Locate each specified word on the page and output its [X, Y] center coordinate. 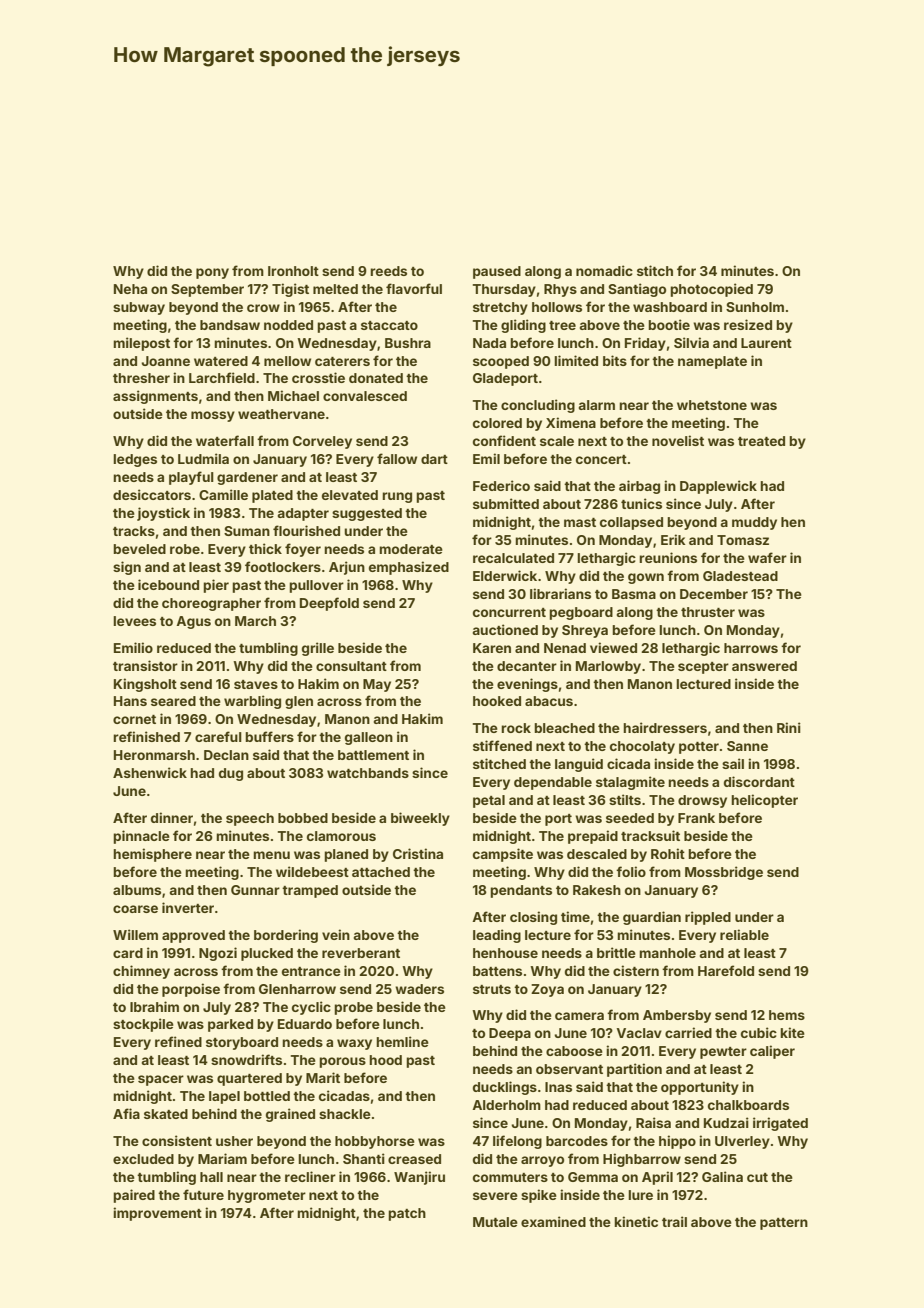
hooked [497, 701]
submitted [506, 503]
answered [764, 666]
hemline [402, 1041]
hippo [677, 1142]
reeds [388, 271]
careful [218, 736]
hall [211, 1177]
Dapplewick [718, 487]
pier [216, 586]
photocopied [711, 290]
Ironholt [293, 271]
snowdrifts [246, 1059]
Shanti [364, 1158]
